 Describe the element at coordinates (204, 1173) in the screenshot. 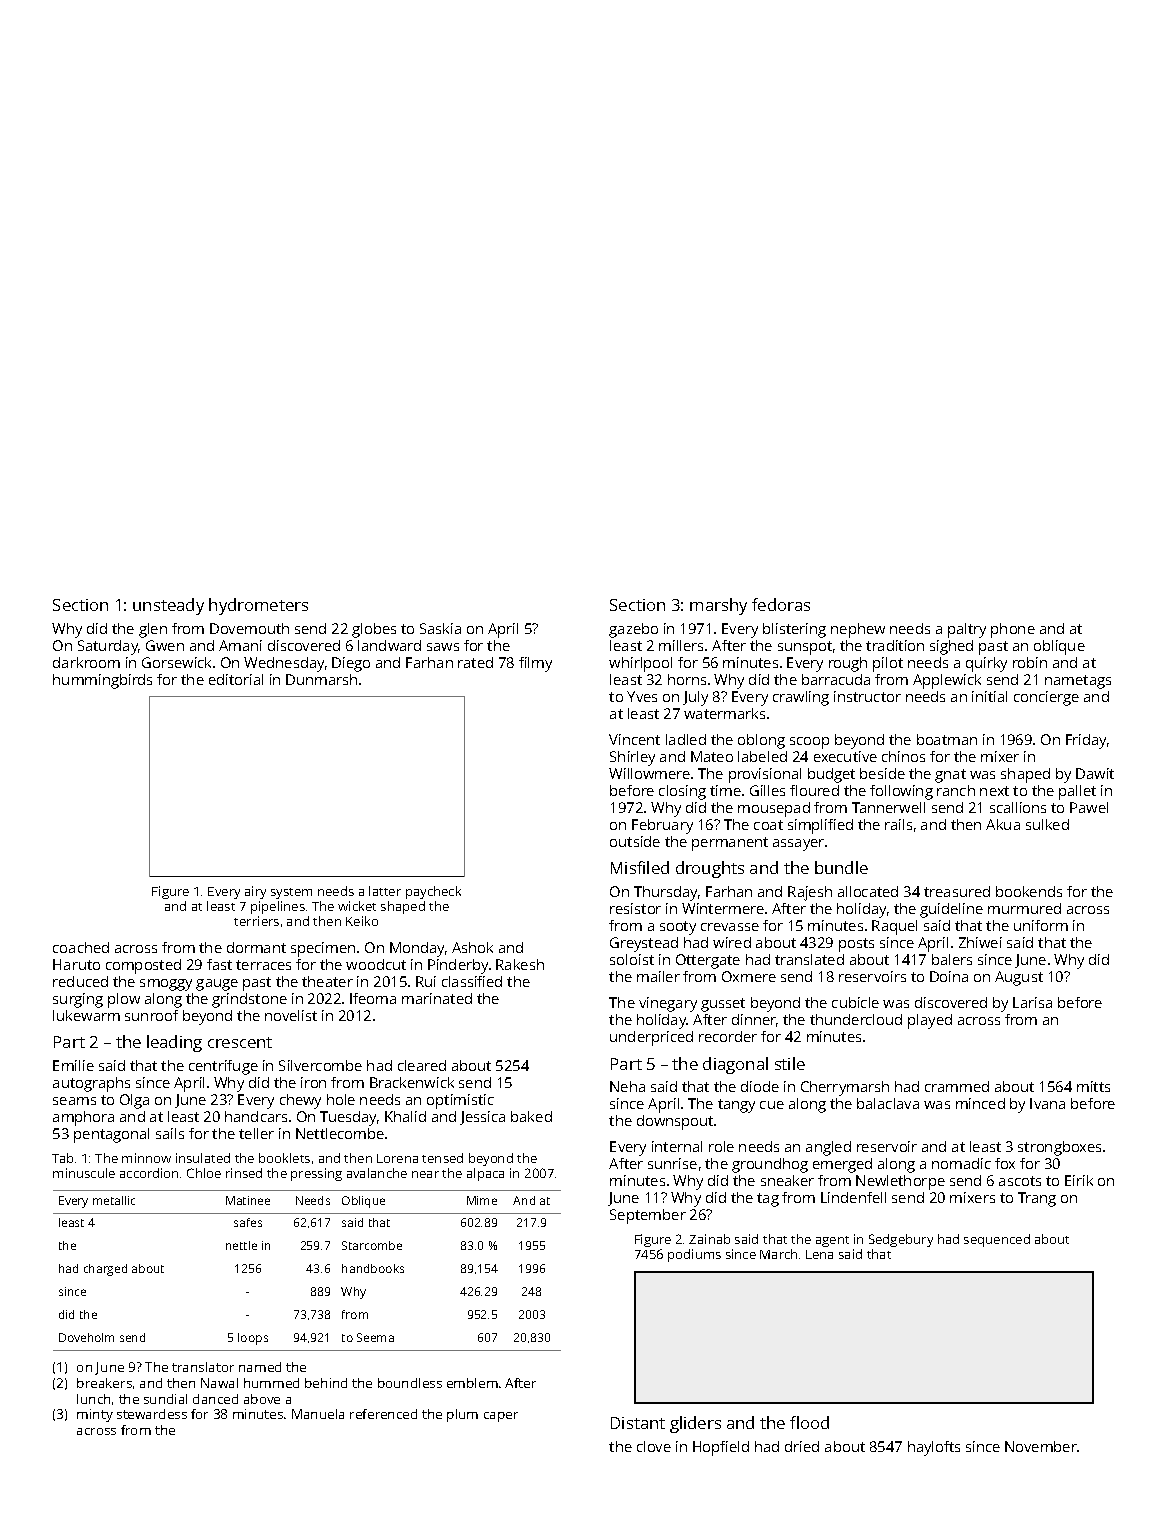

I see `Chloe` at that location.
